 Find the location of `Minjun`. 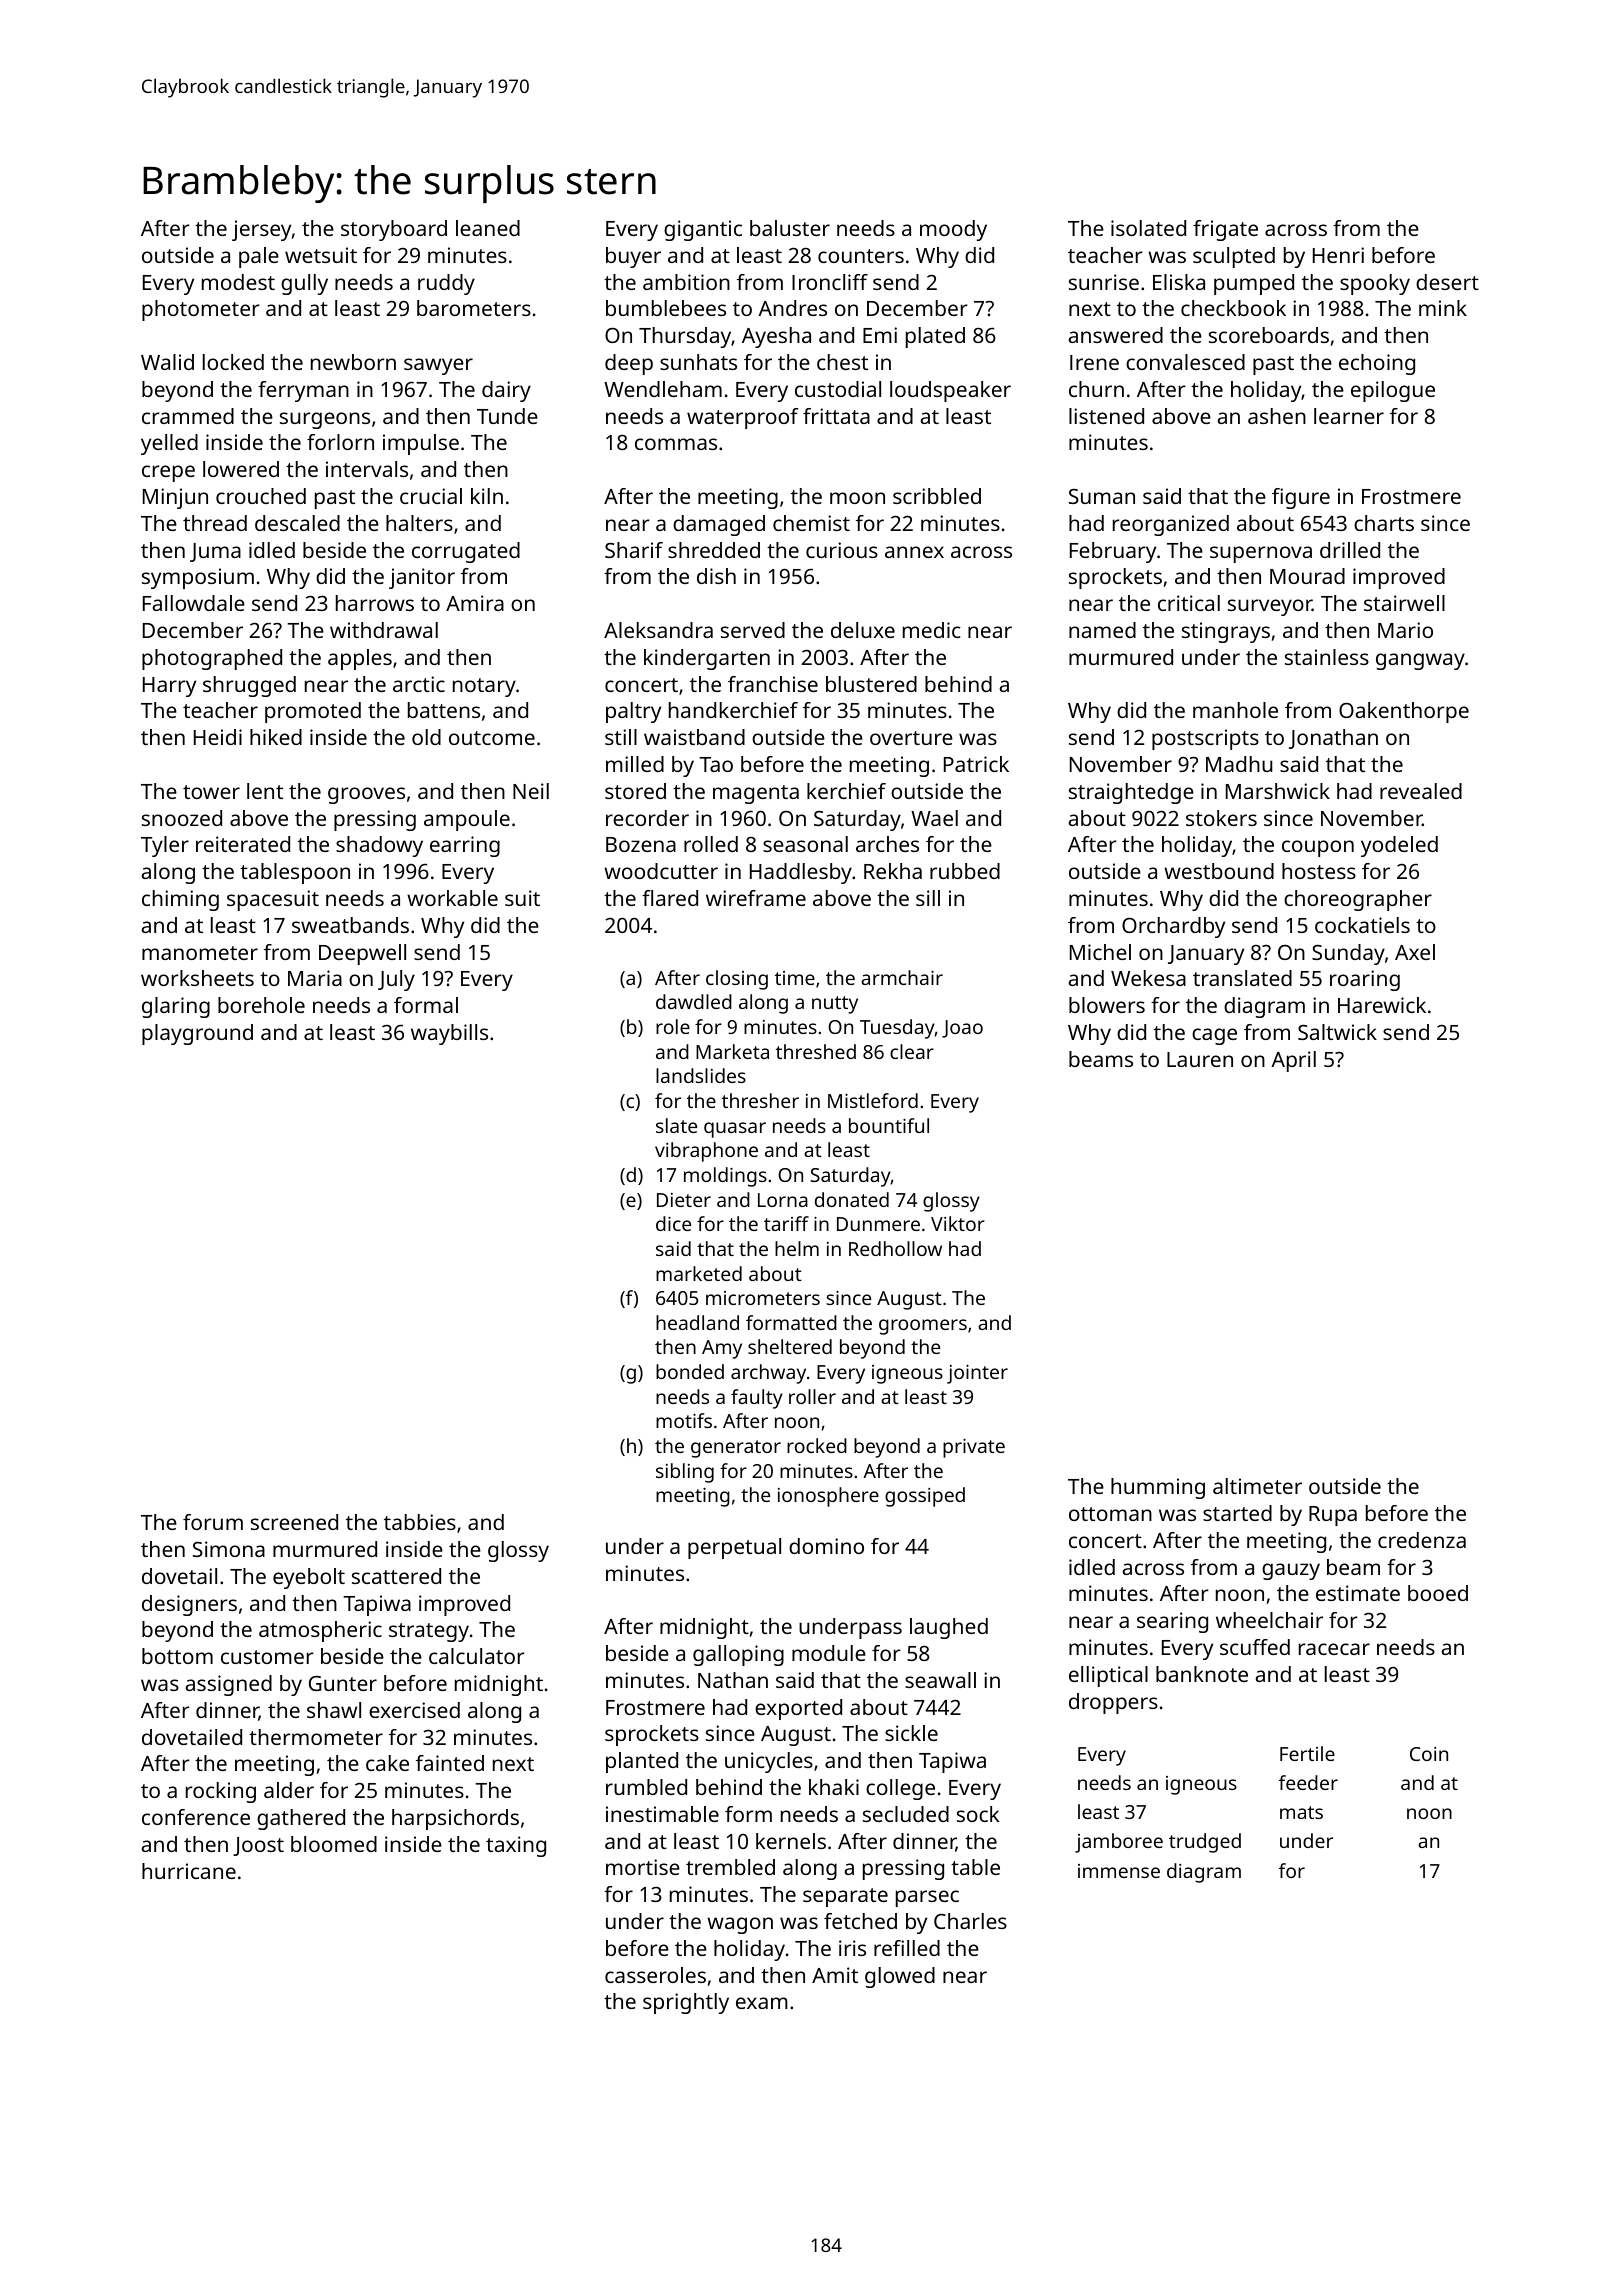

Minjun is located at coordinates (175, 498).
